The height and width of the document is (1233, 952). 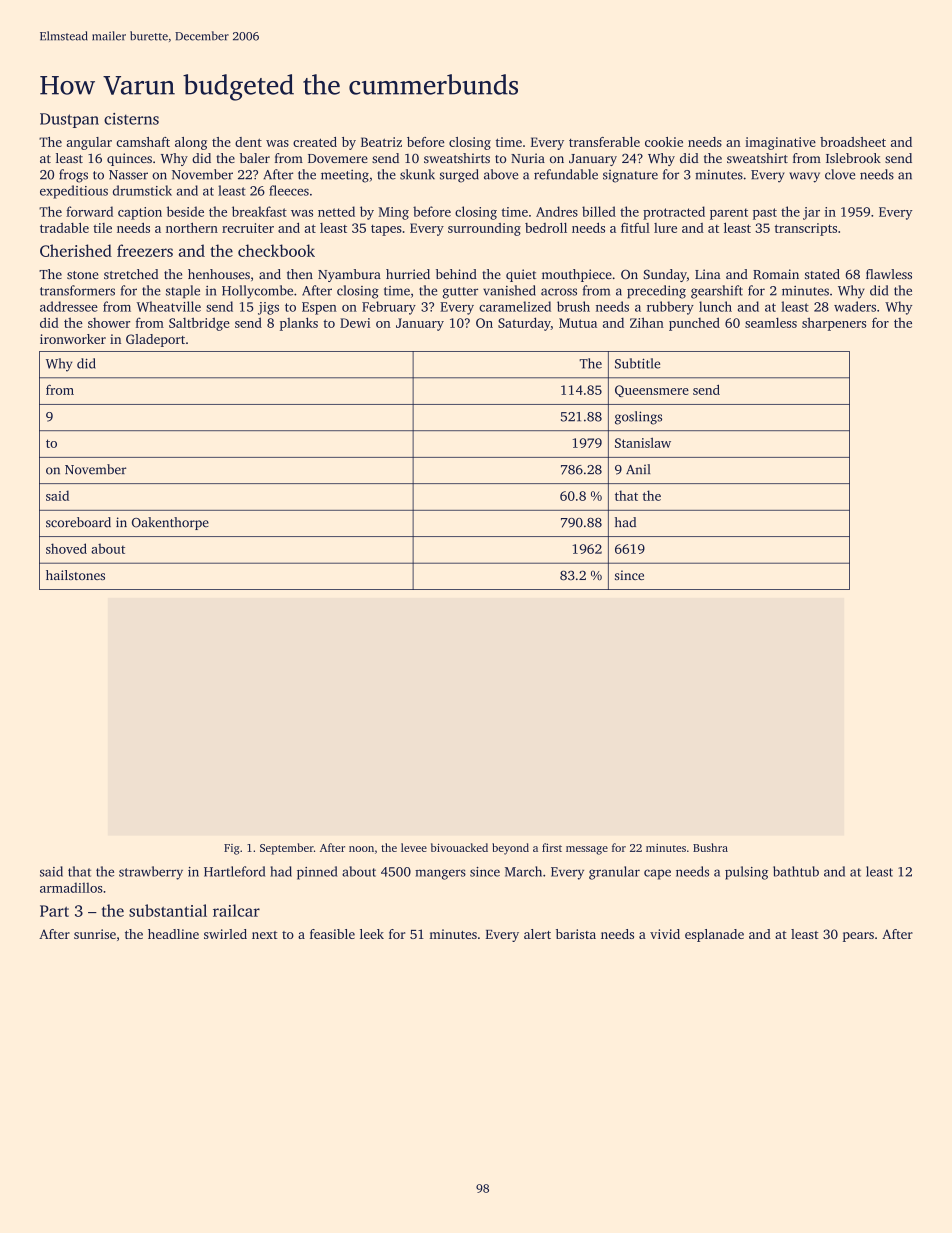 I want to click on strawberry, so click(x=151, y=873).
